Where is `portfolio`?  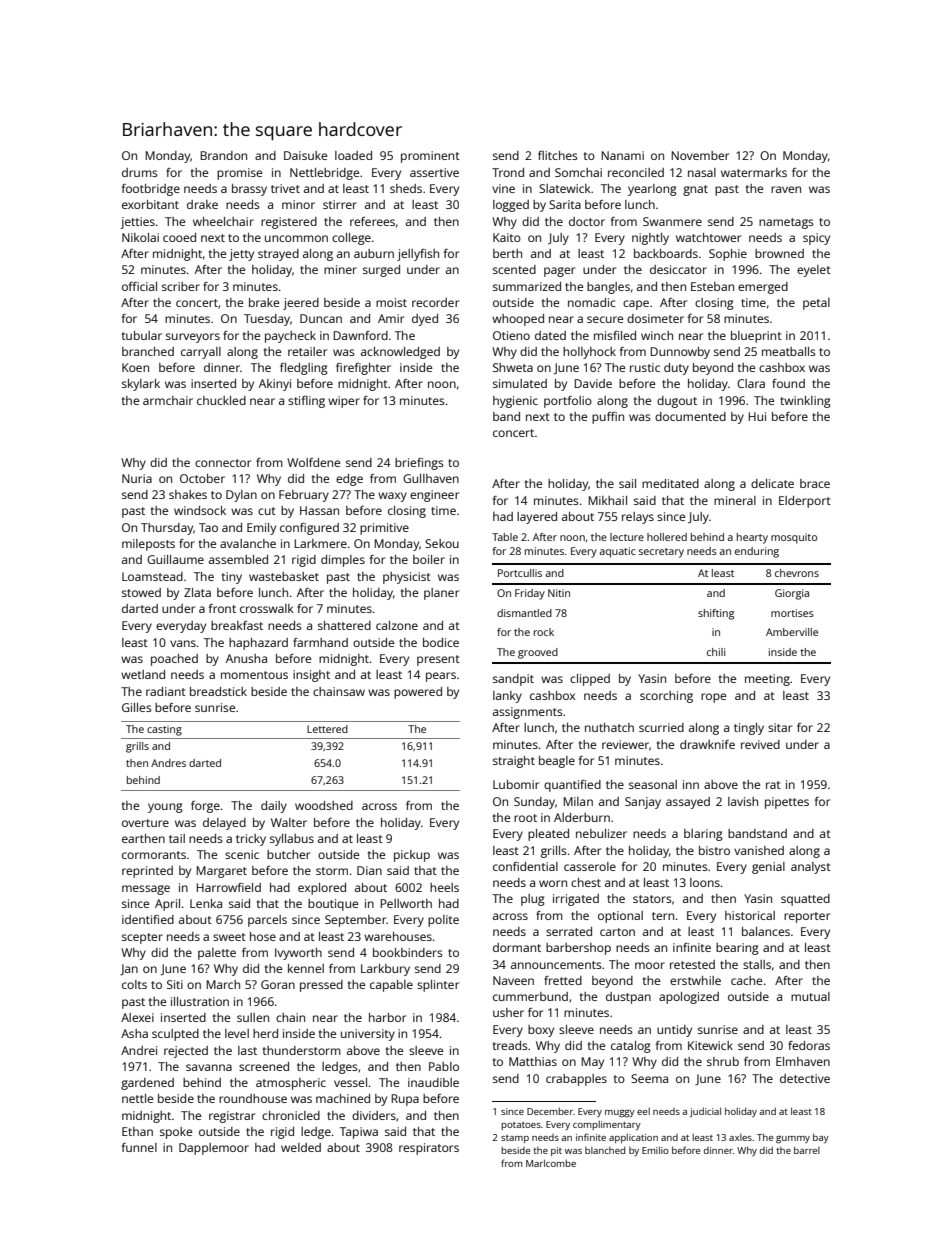
portfolio is located at coordinates (568, 402).
